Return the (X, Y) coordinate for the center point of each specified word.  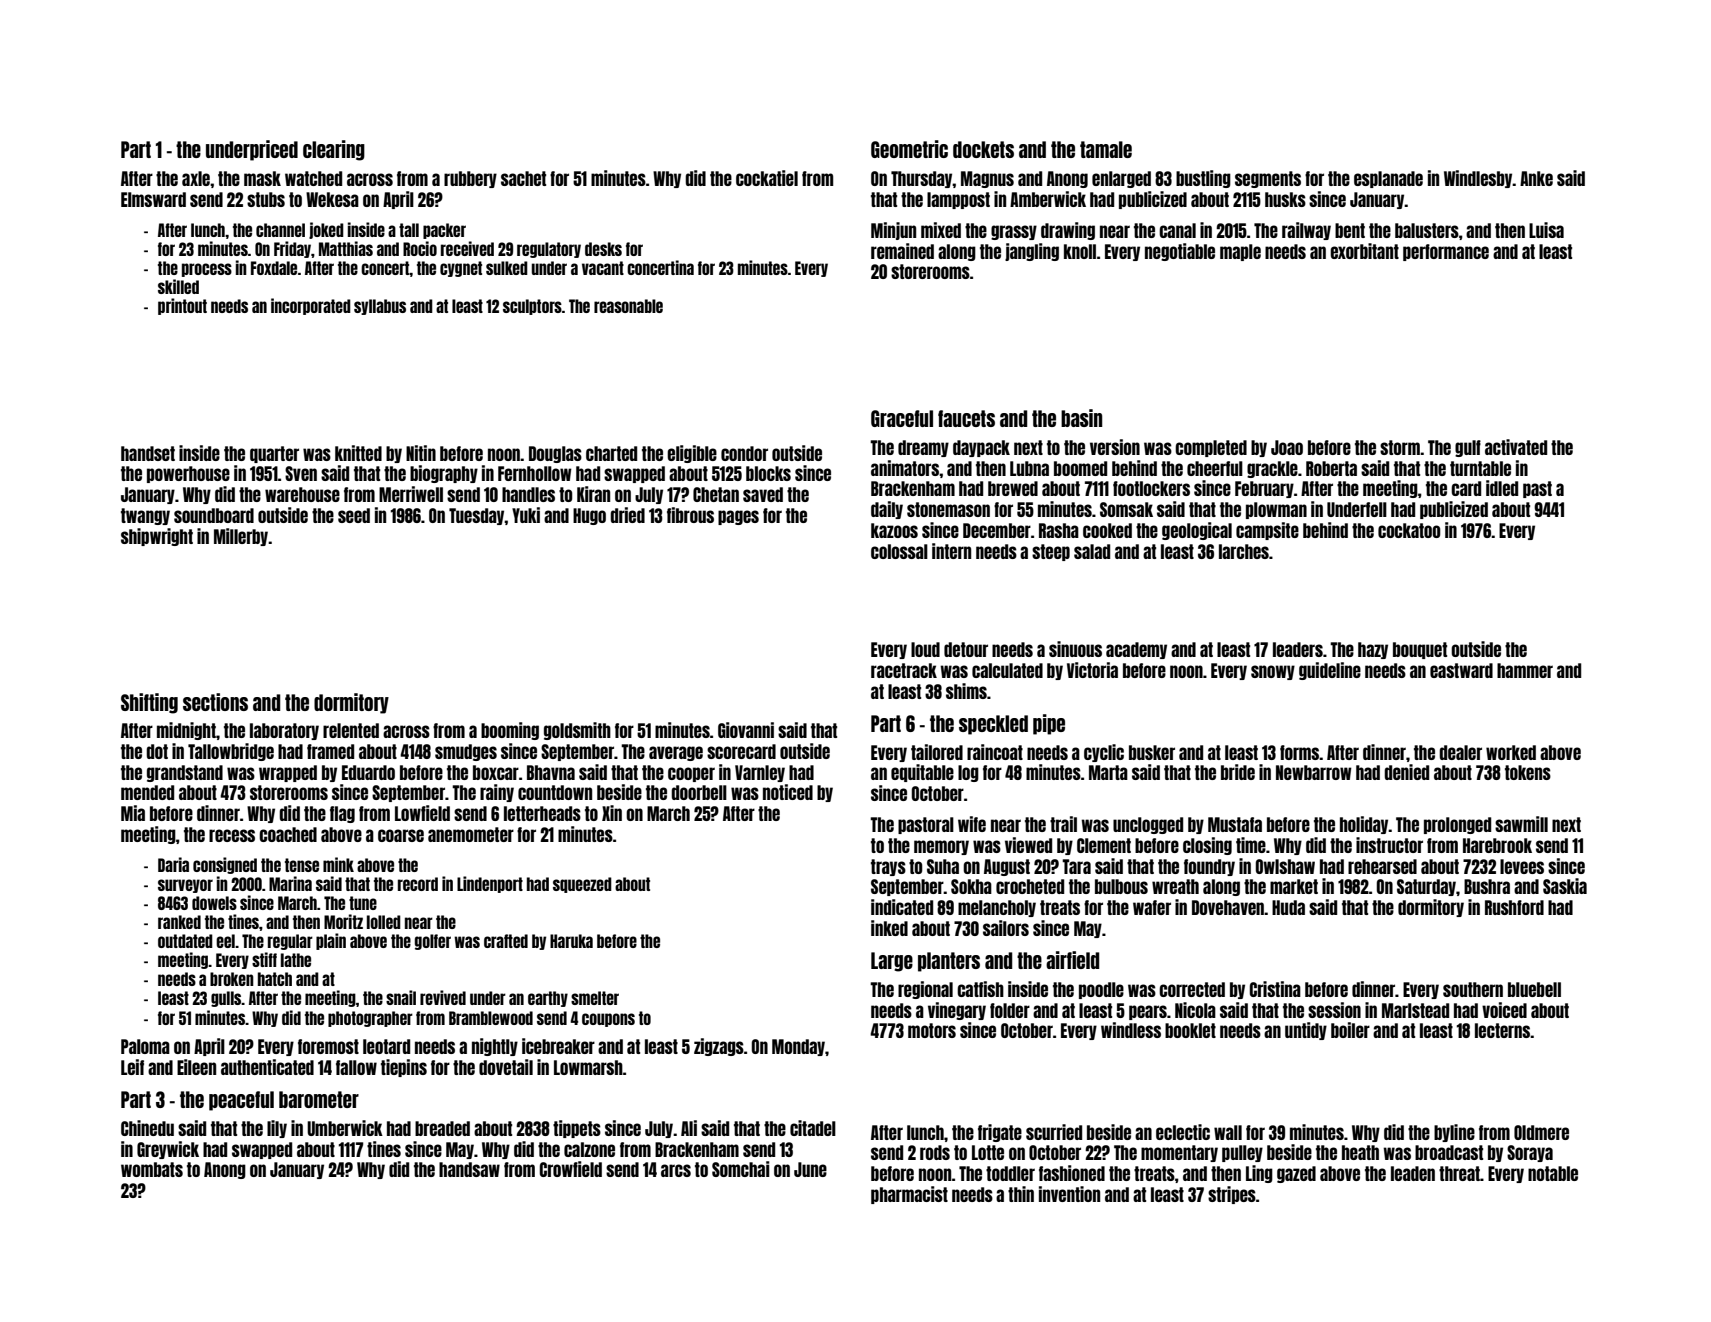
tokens (1528, 772)
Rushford (1514, 907)
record (418, 884)
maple (1240, 252)
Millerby (241, 537)
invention (1069, 1194)
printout (182, 306)
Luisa (1546, 230)
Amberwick (1048, 199)
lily (277, 1129)
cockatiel (767, 178)
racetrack (904, 670)
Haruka (571, 941)
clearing (334, 150)
